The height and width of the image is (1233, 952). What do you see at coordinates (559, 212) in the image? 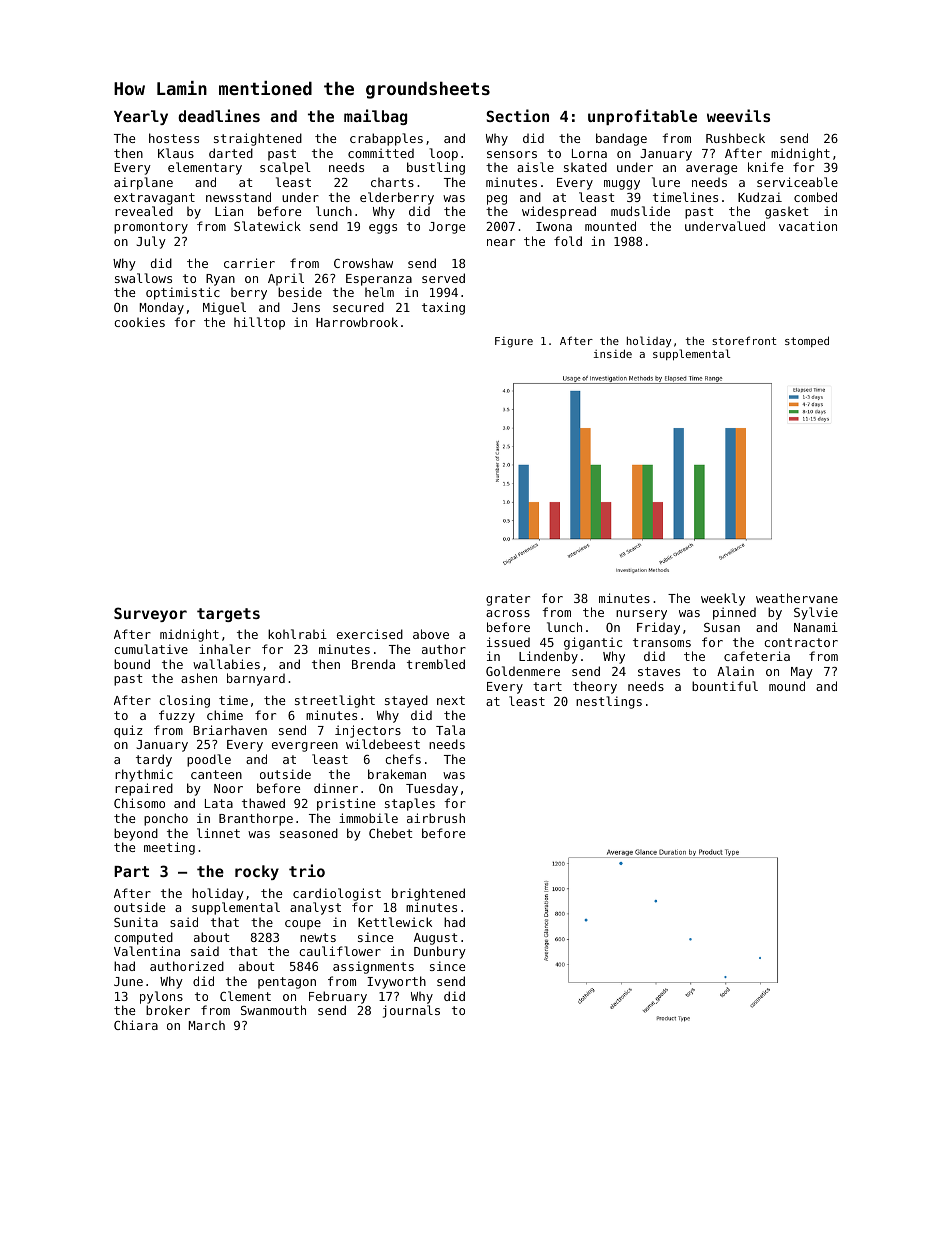
I see `widespread` at bounding box center [559, 212].
